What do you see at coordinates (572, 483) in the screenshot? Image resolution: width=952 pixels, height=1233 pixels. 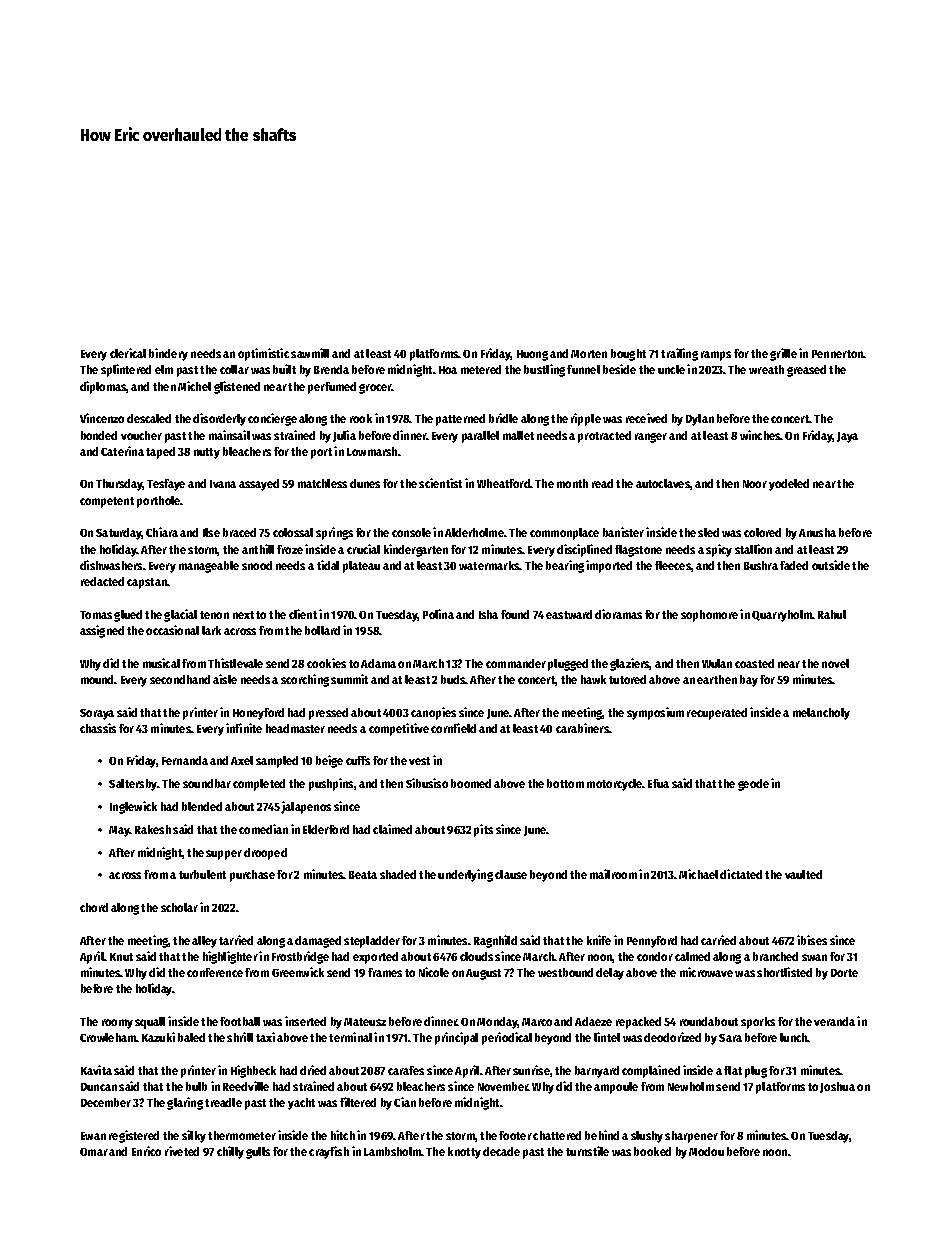 I see `month` at bounding box center [572, 483].
